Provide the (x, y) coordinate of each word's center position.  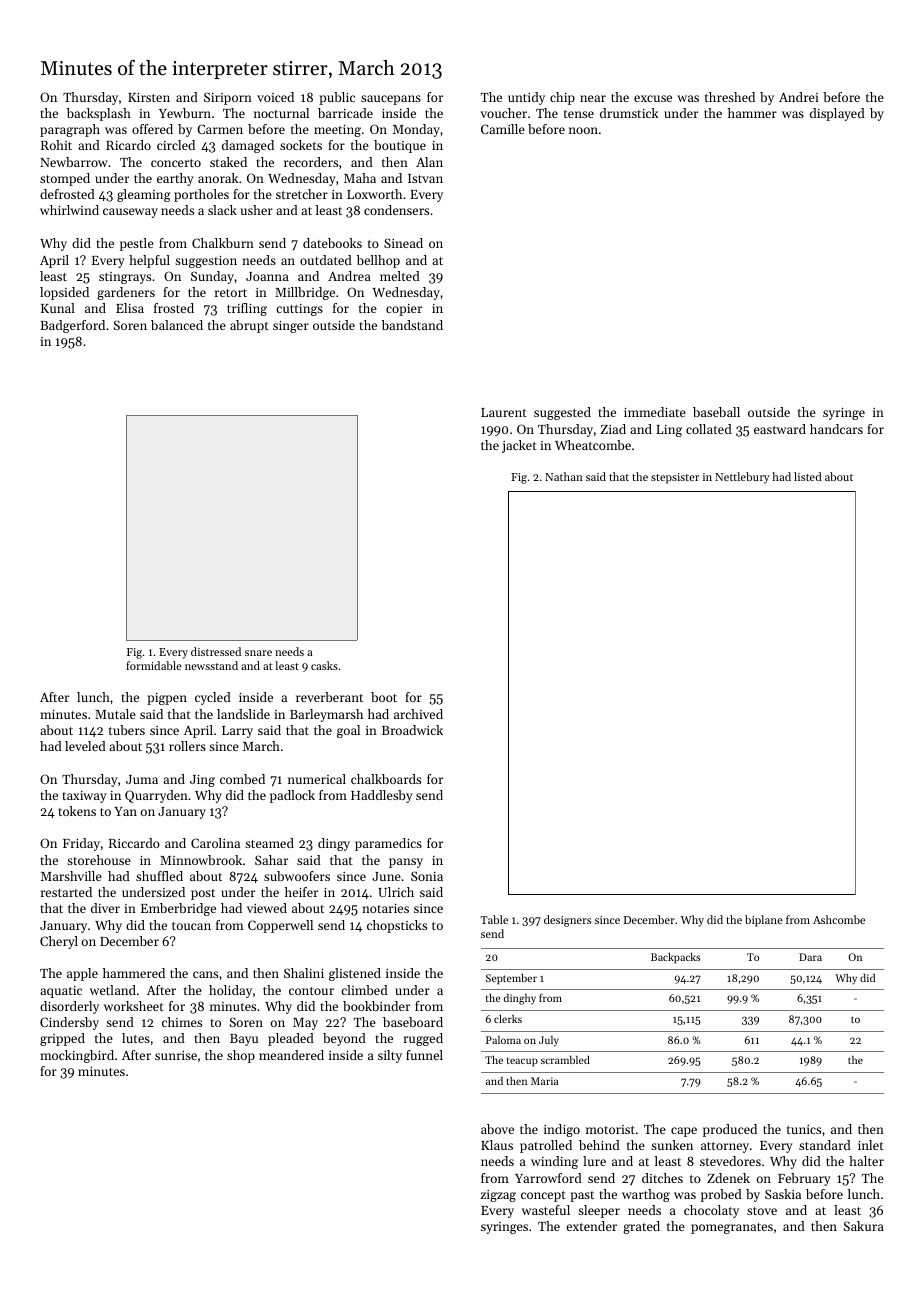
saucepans (391, 100)
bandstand (412, 325)
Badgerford (72, 326)
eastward (780, 429)
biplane (764, 921)
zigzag (498, 1196)
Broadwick (412, 730)
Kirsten (149, 97)
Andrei (799, 97)
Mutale (115, 714)
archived (418, 714)
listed (808, 476)
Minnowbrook (201, 860)
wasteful (546, 1210)
